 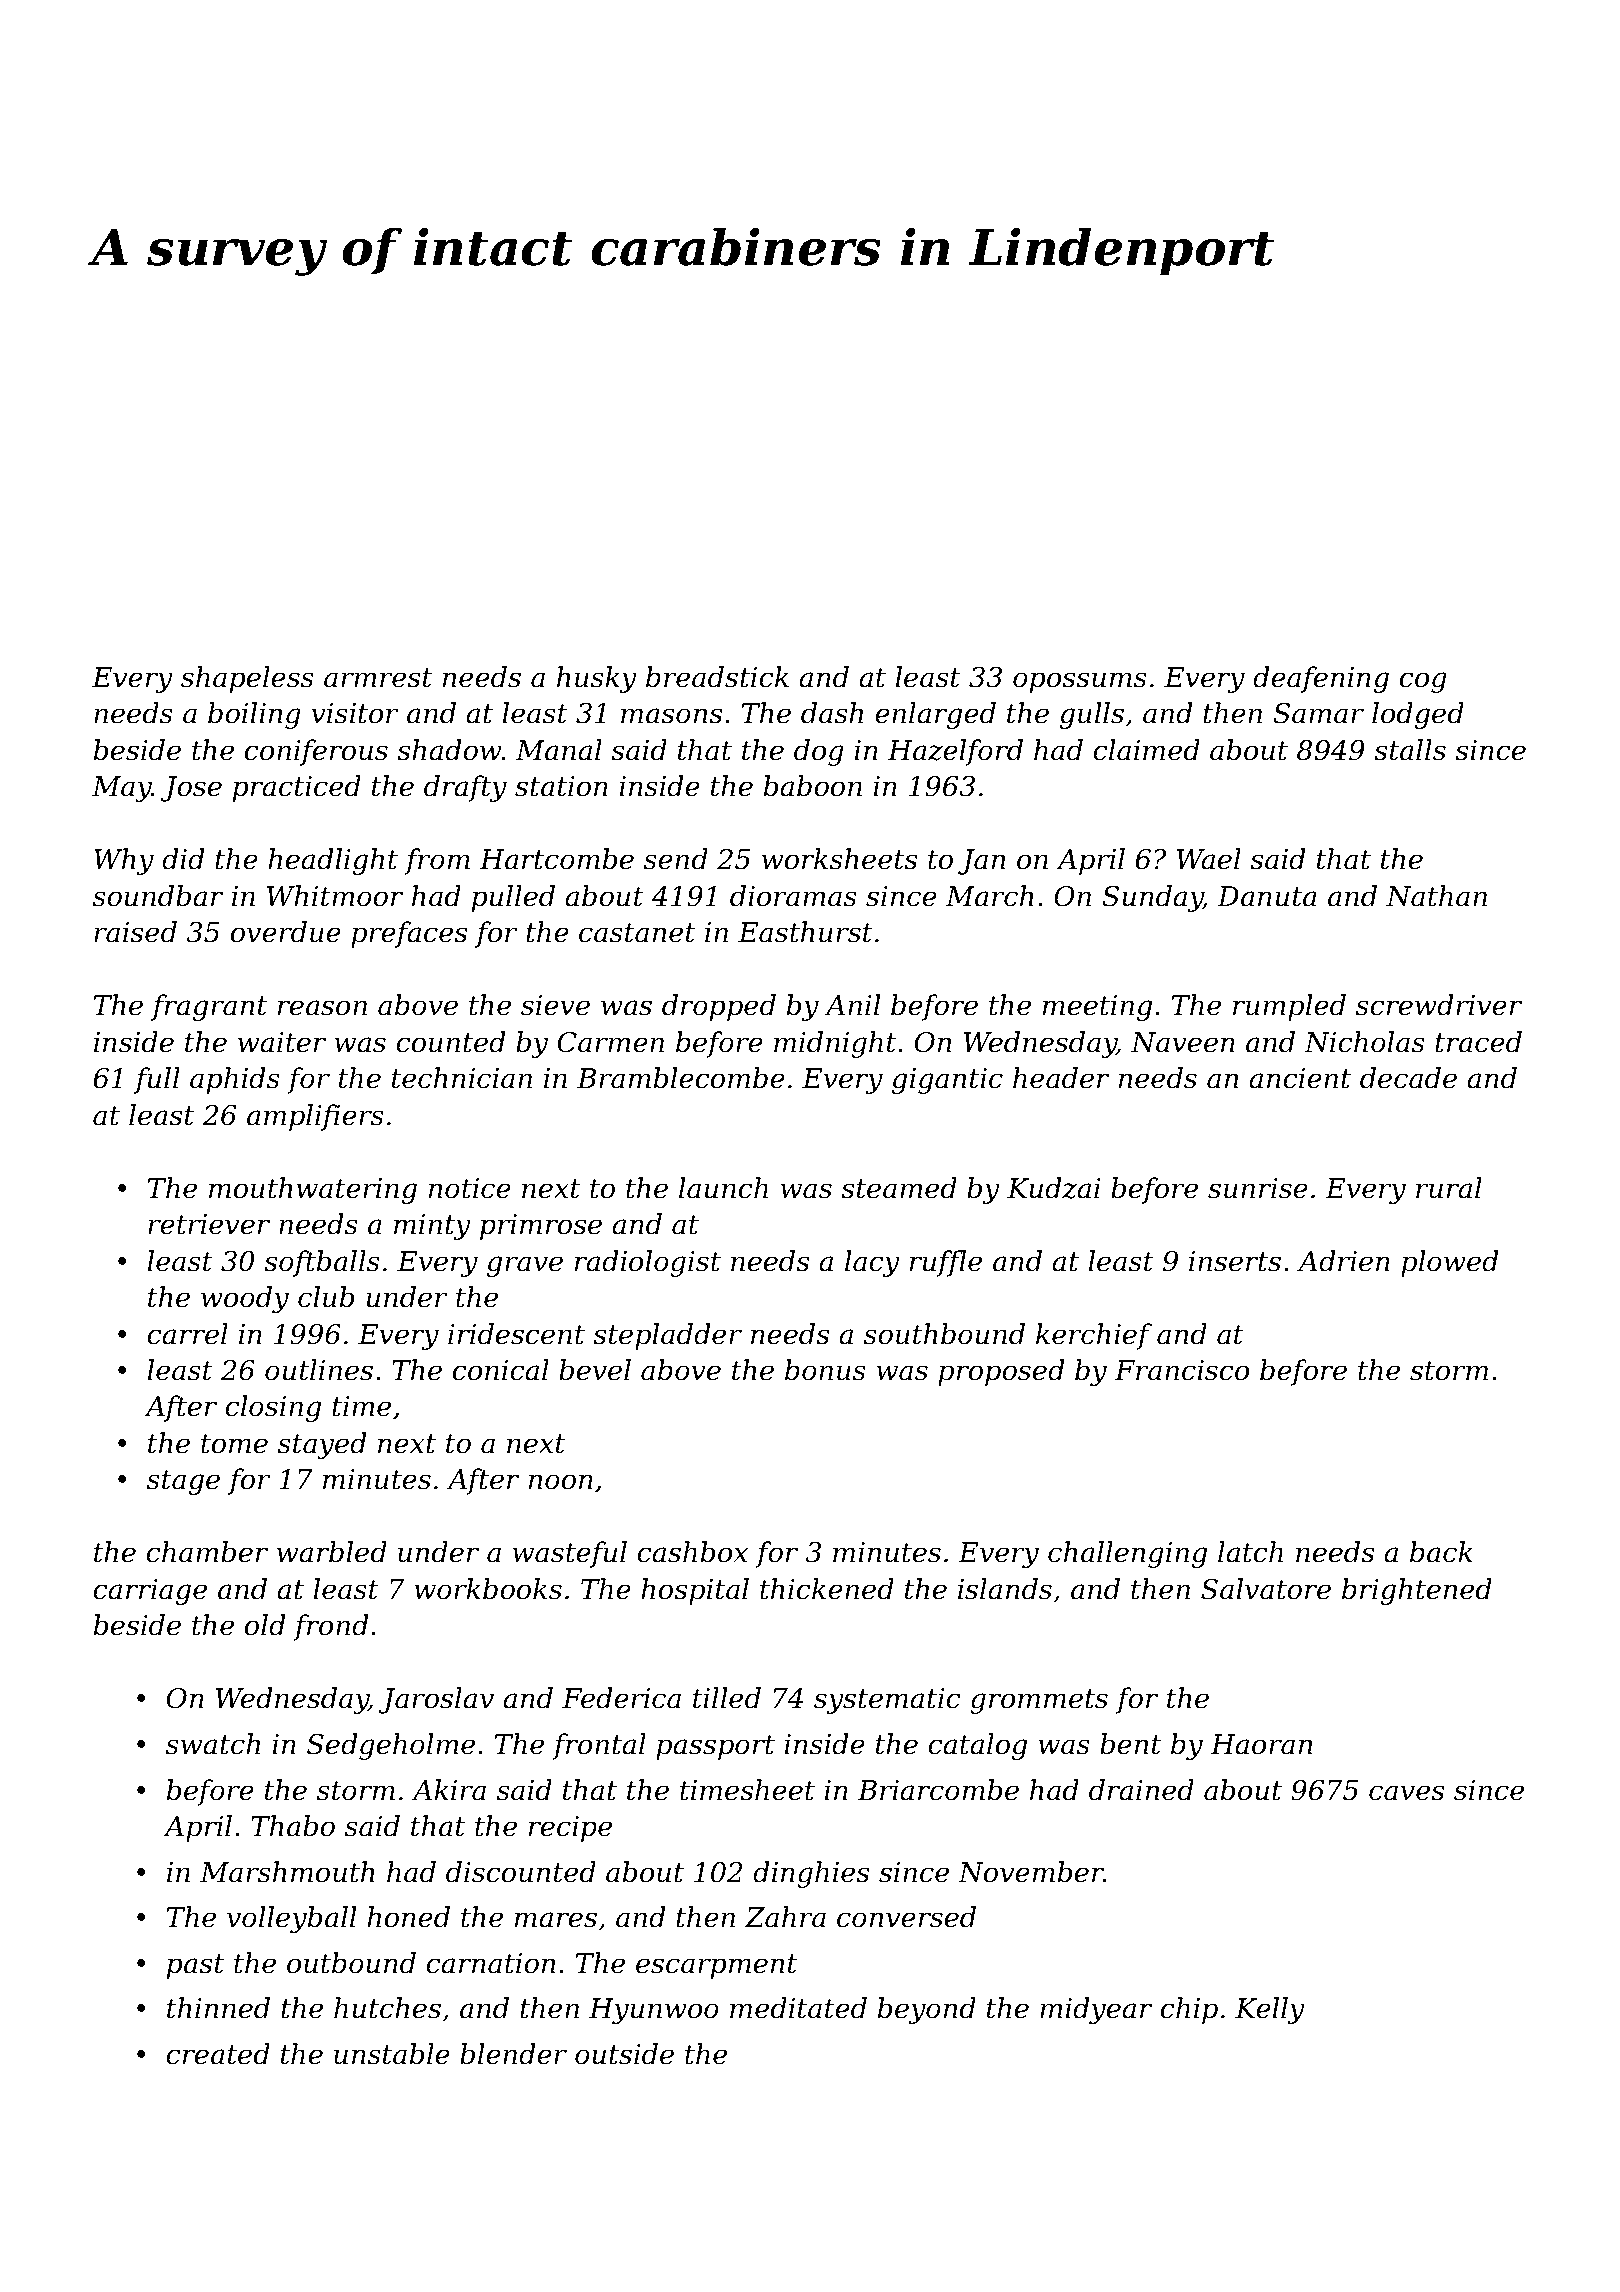 What do you see at coordinates (1270, 2010) in the screenshot?
I see `Kelly` at bounding box center [1270, 2010].
